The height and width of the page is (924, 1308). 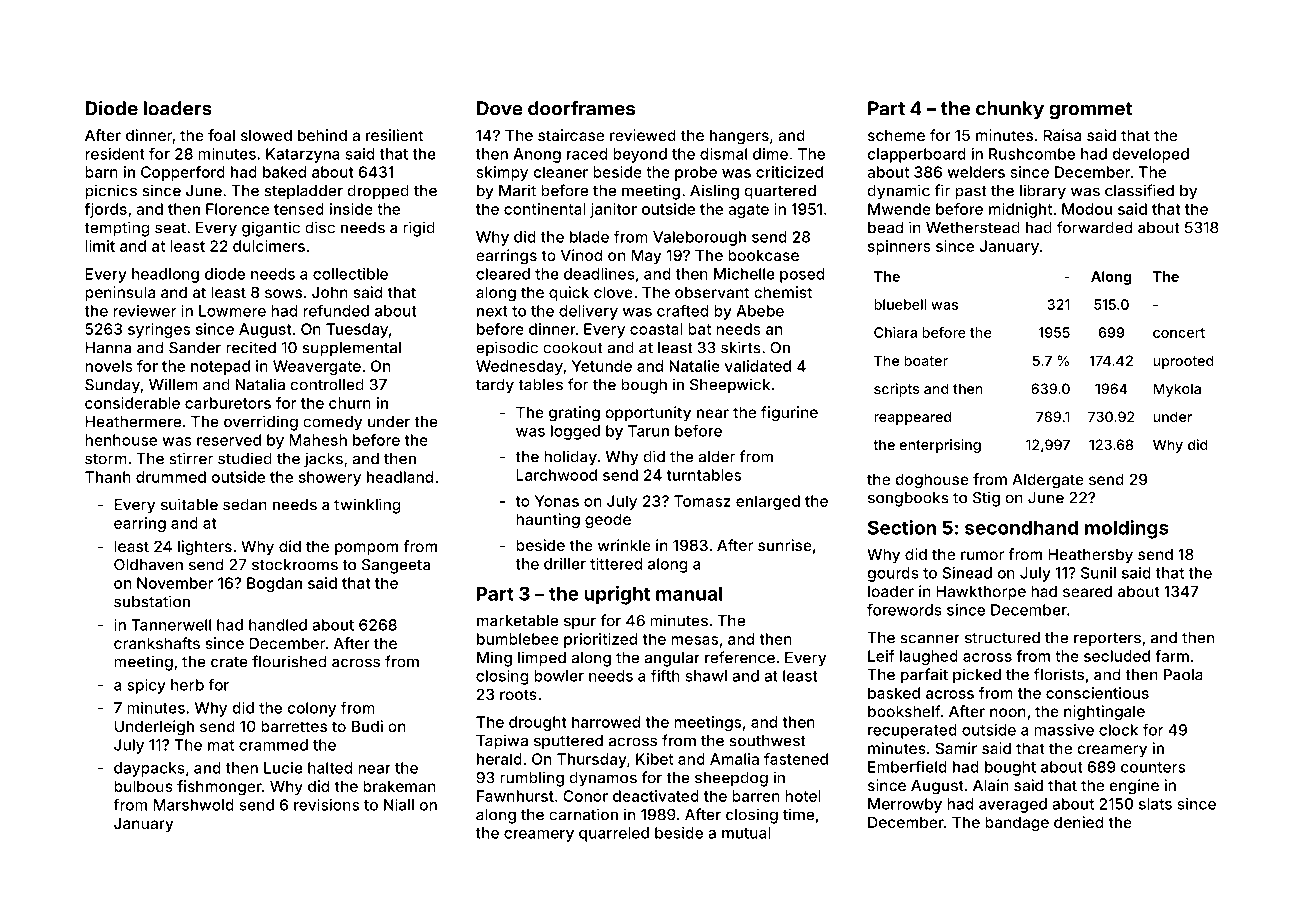 What do you see at coordinates (1002, 638) in the page?
I see `structured` at bounding box center [1002, 638].
